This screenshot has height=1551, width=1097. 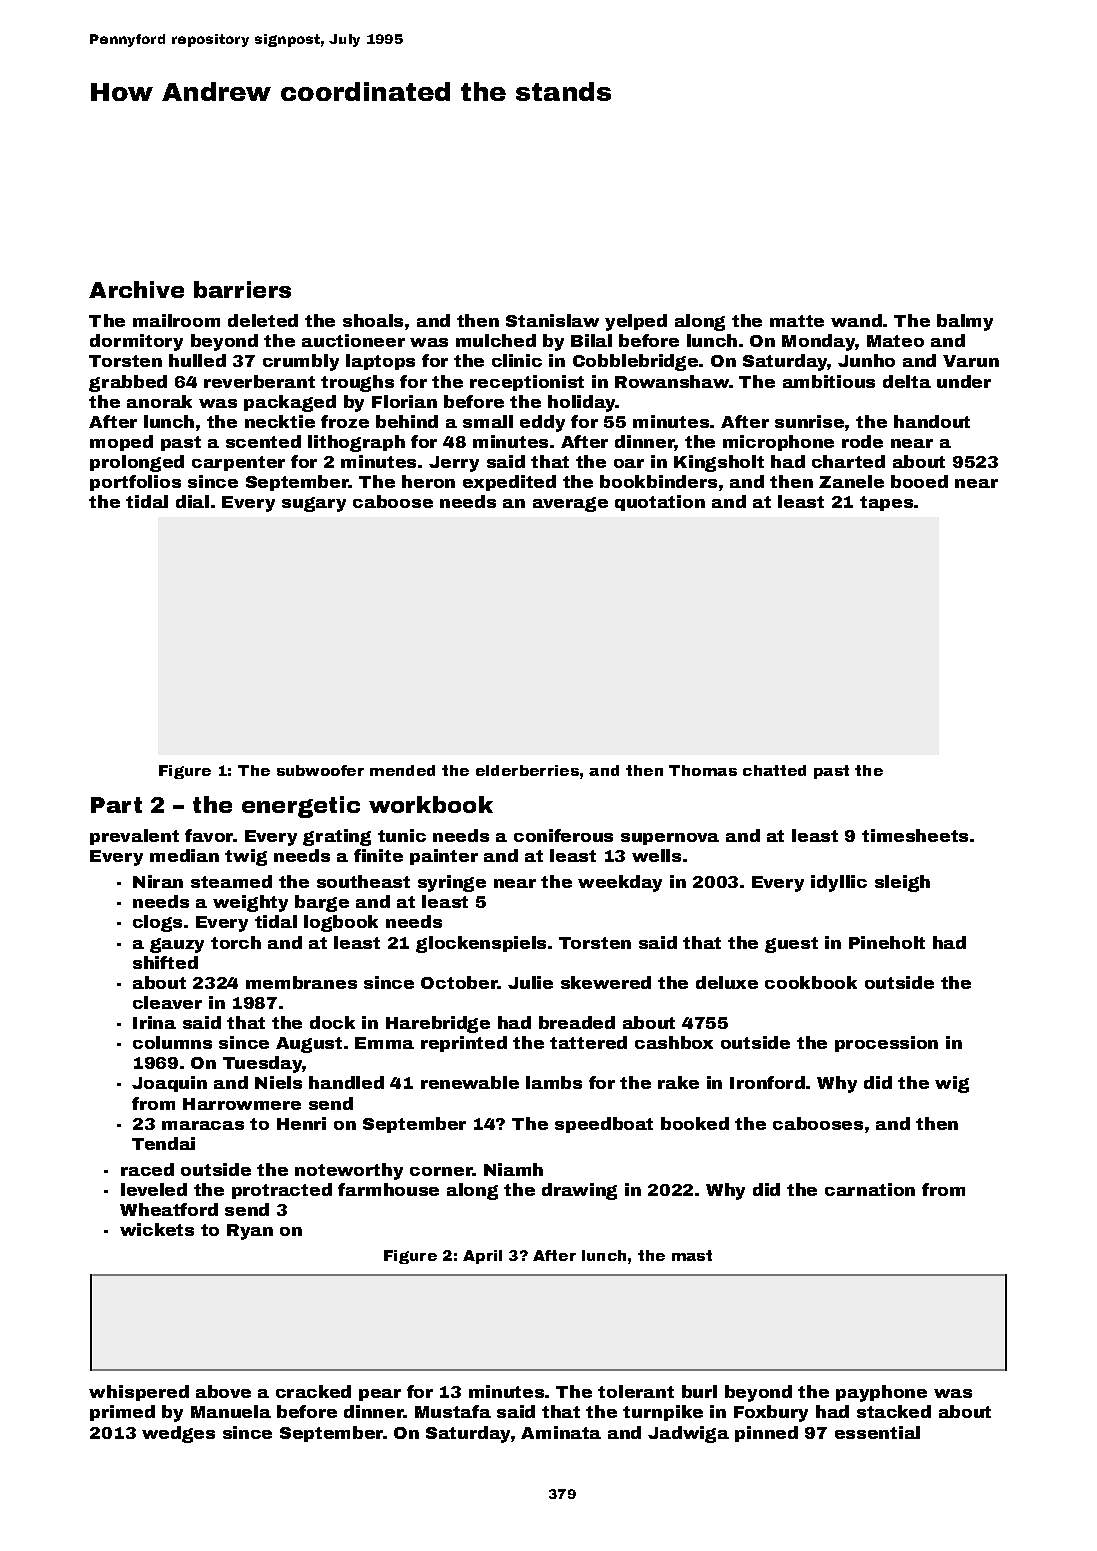 I want to click on timesheets, so click(x=915, y=835).
